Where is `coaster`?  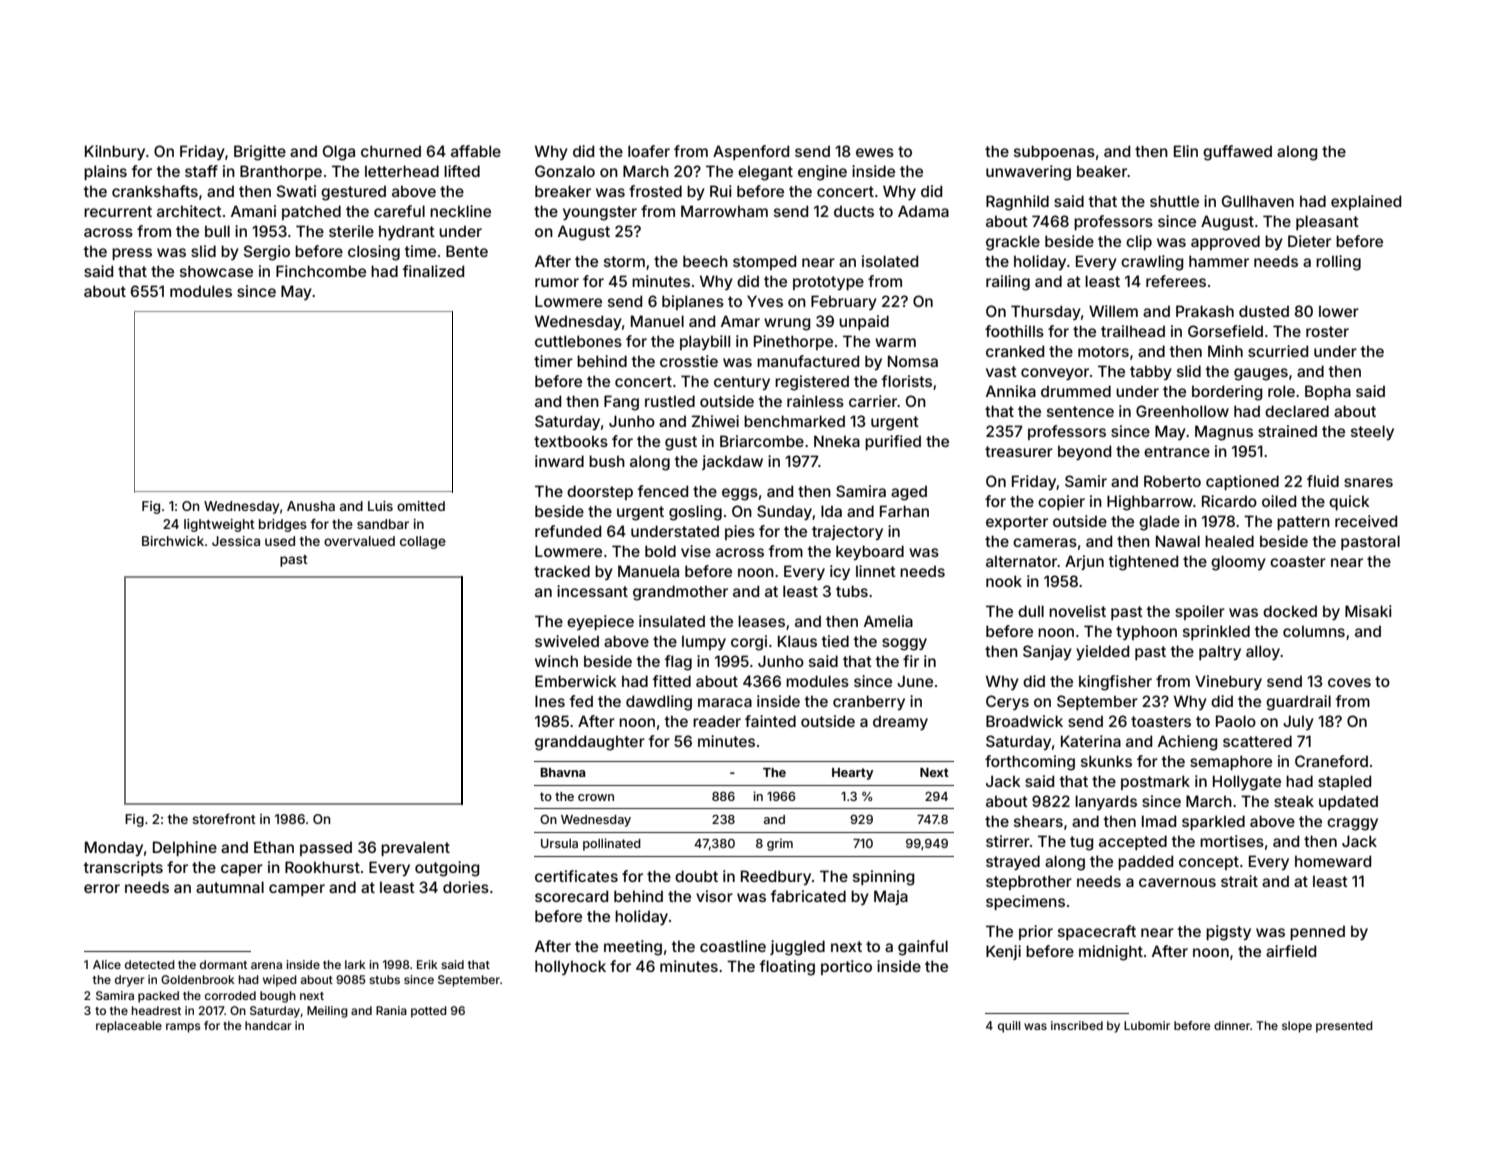
coaster is located at coordinates (1298, 561).
